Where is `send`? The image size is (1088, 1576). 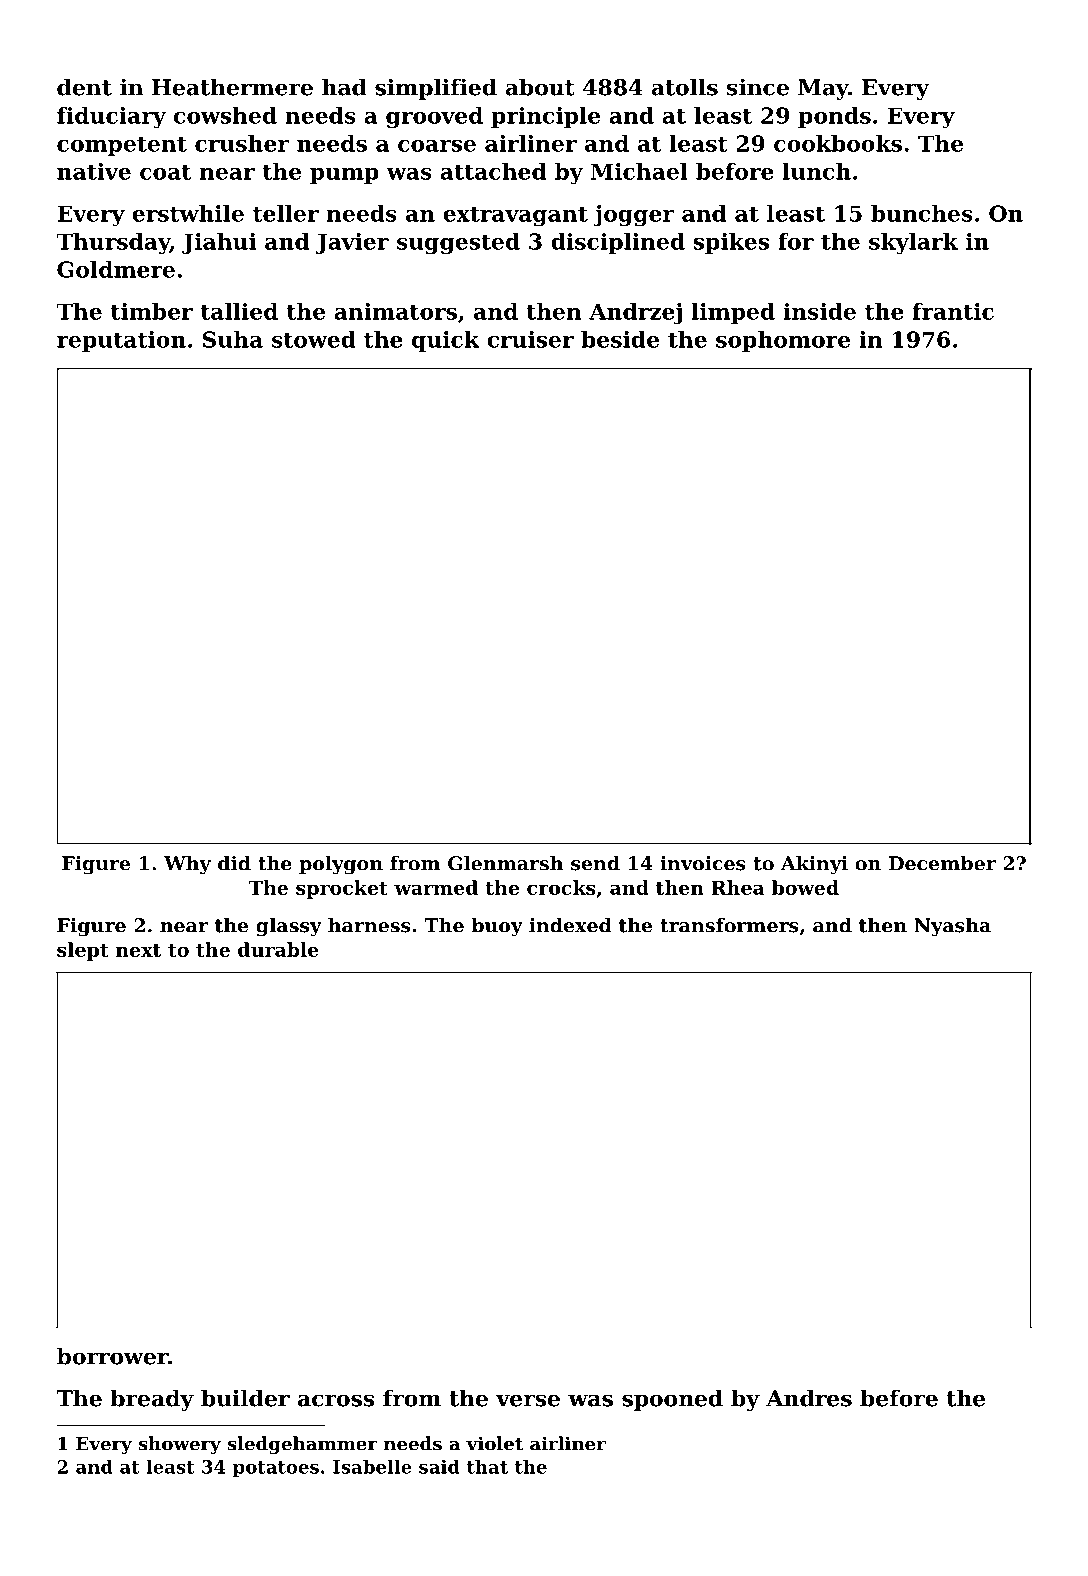 send is located at coordinates (595, 863).
